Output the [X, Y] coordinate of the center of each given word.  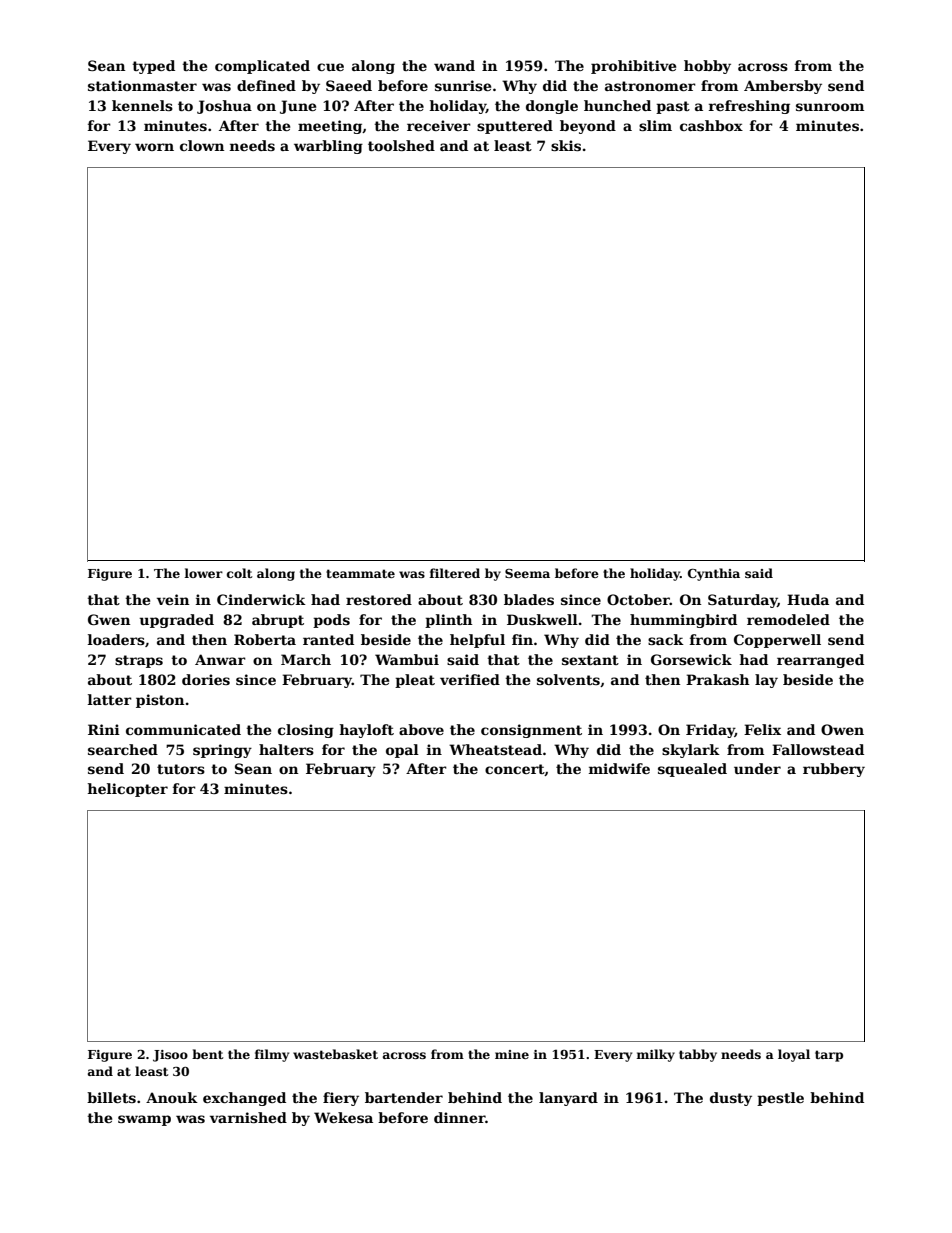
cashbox [711, 125]
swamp [144, 1120]
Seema [527, 573]
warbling [328, 147]
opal [402, 751]
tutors [181, 769]
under [757, 768]
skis [566, 145]
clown [202, 145]
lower [204, 573]
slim [655, 125]
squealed [692, 770]
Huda [808, 599]
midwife [619, 768]
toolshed [401, 145]
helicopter [128, 790]
